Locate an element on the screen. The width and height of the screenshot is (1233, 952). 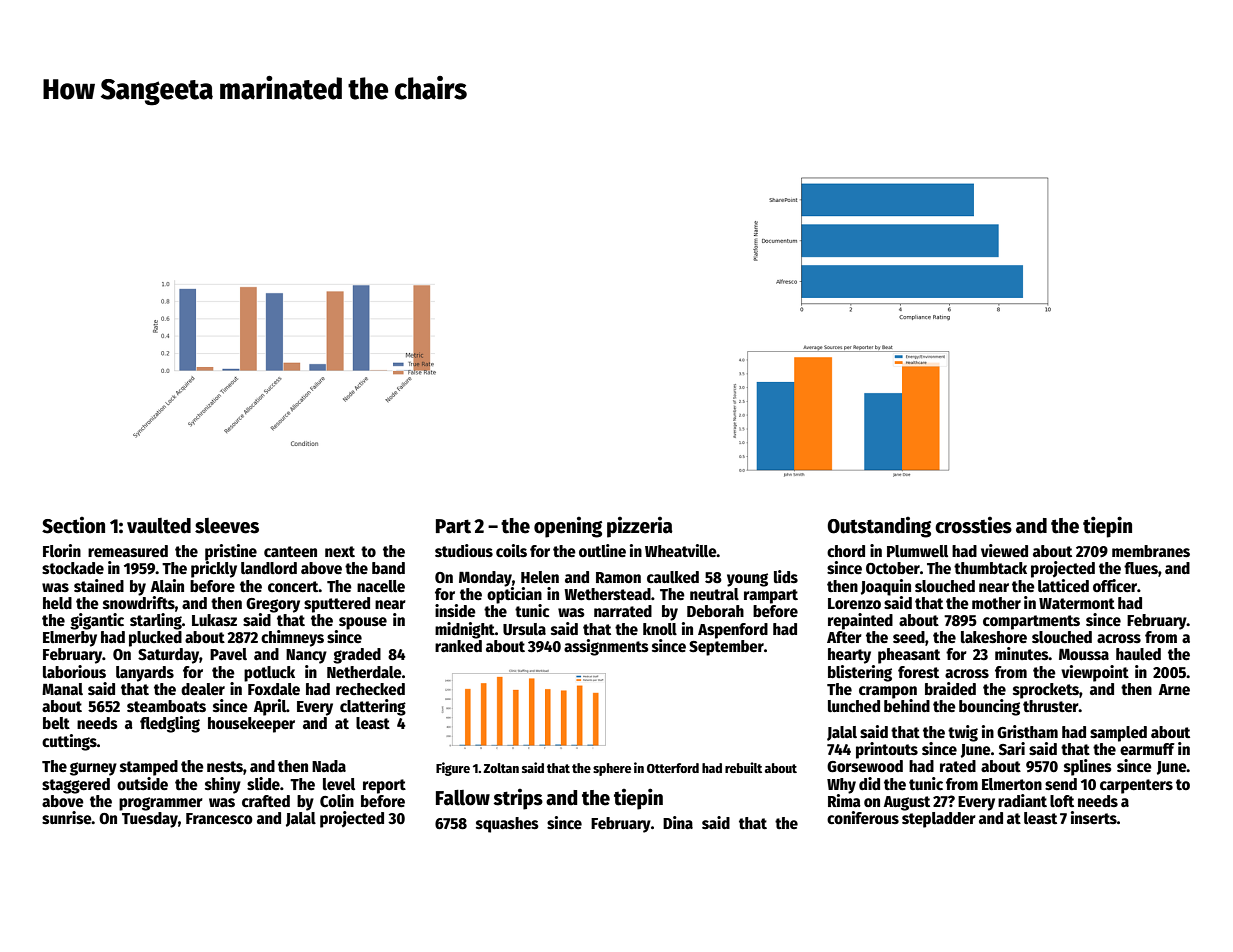
stained is located at coordinates (99, 586).
